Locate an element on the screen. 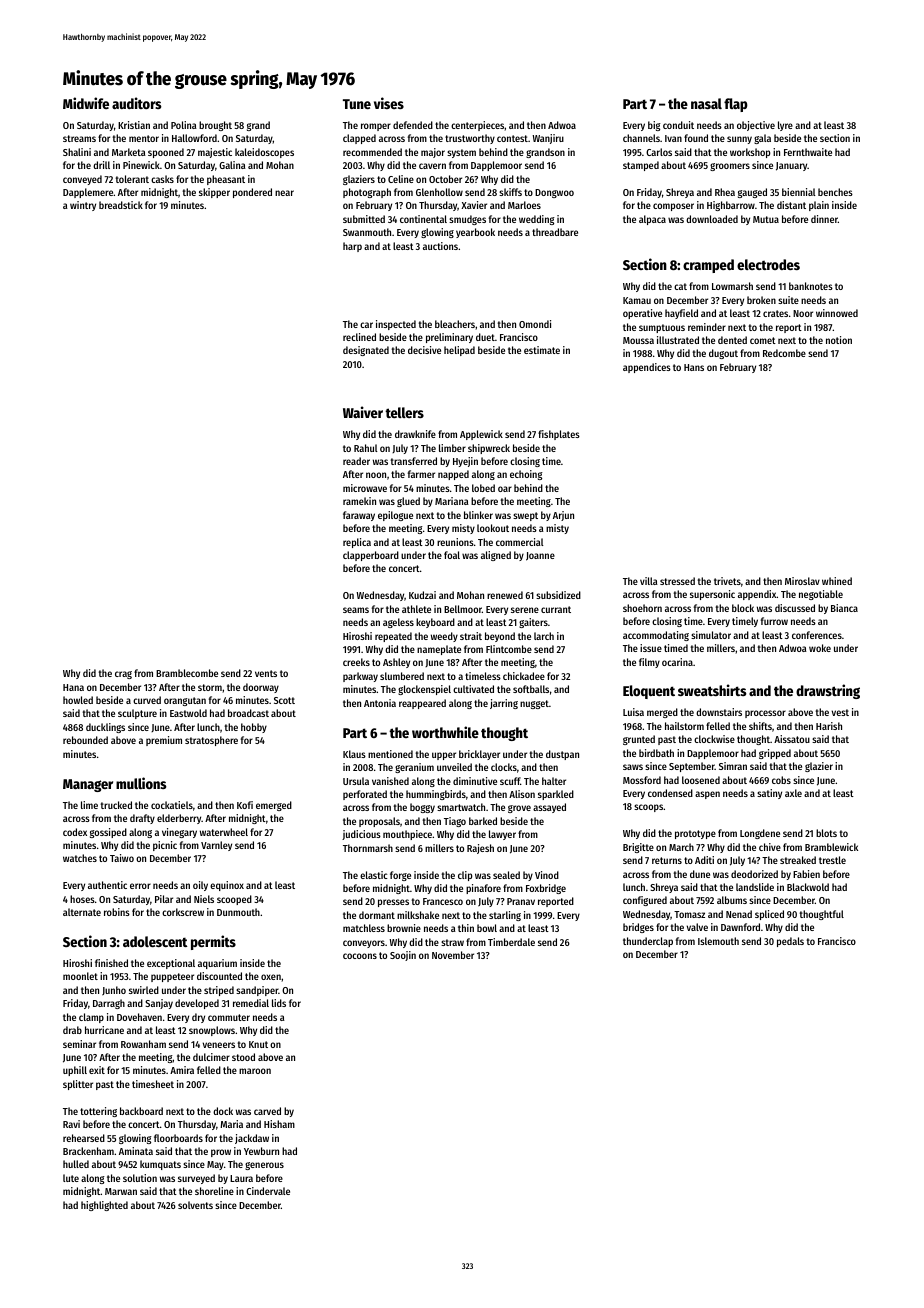 This screenshot has width=924, height=1308. reader is located at coordinates (356, 461).
